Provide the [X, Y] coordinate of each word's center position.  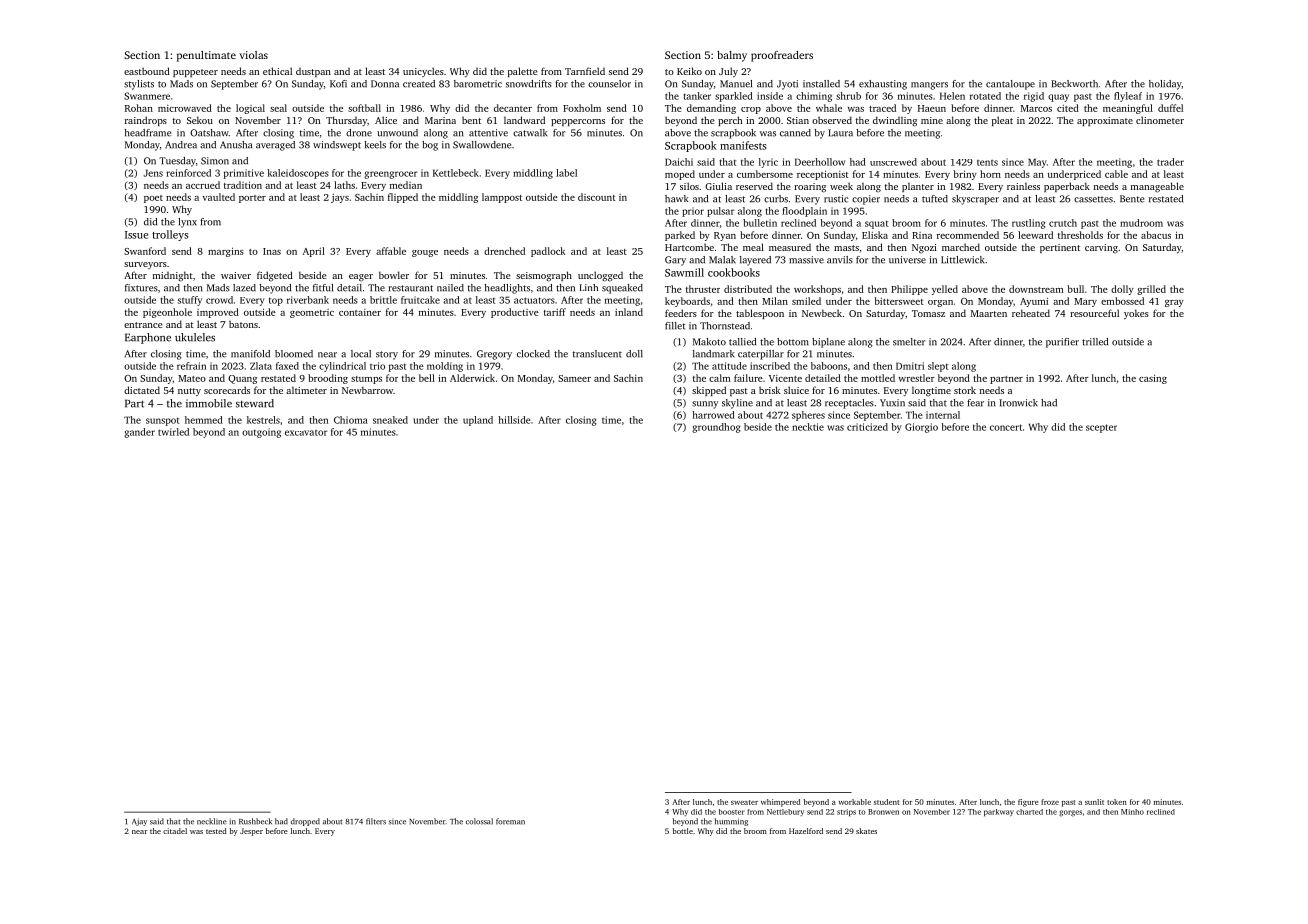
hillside [515, 420]
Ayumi [1034, 302]
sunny [705, 405]
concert [1006, 427]
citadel [175, 831]
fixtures [141, 288]
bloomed [294, 354]
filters [376, 821]
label [566, 173]
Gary [675, 261]
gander [139, 433]
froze [1050, 802]
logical [250, 109]
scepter [1101, 428]
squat [876, 224]
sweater [744, 802]
